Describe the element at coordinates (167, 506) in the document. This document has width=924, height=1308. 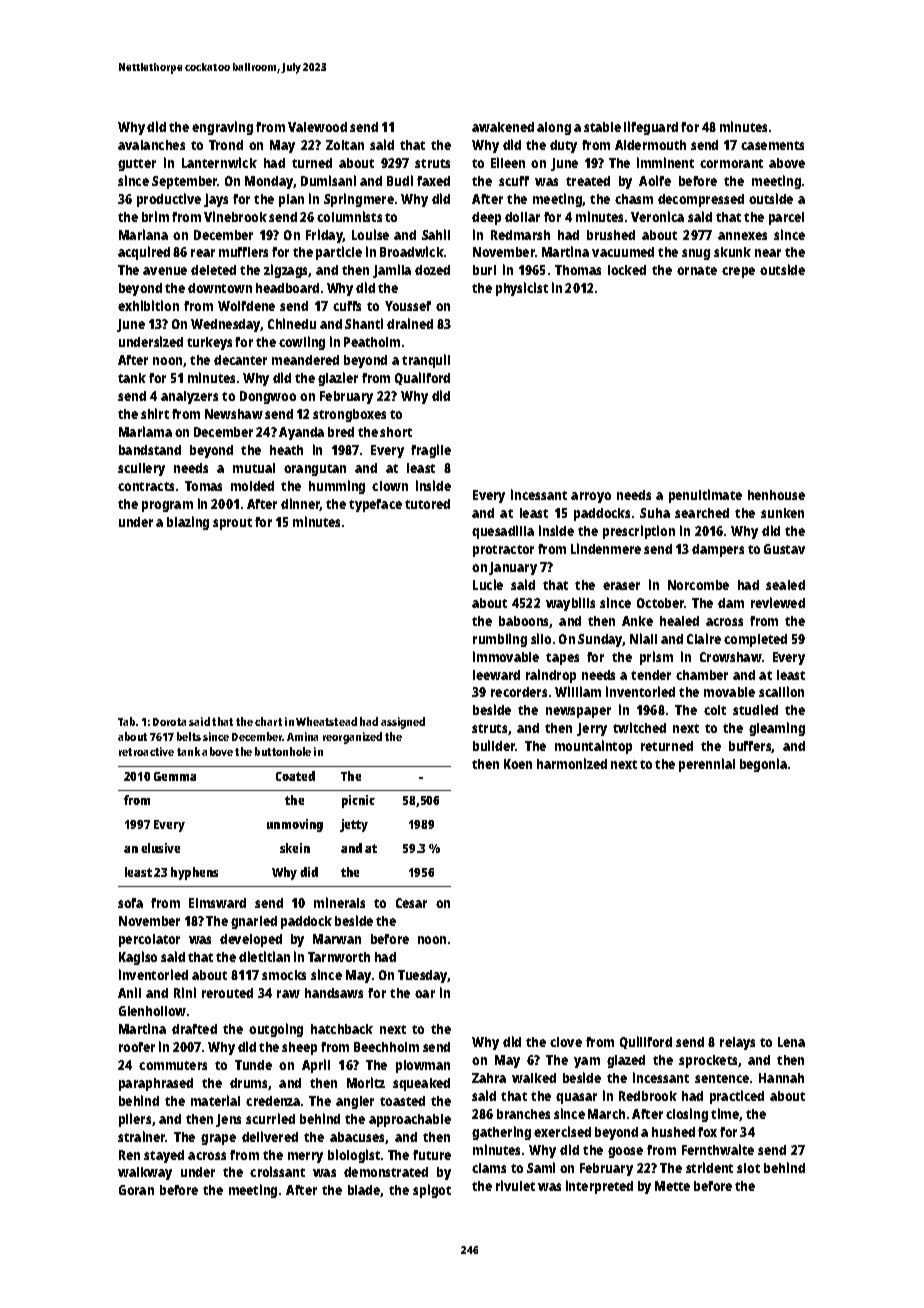
I see `program` at that location.
